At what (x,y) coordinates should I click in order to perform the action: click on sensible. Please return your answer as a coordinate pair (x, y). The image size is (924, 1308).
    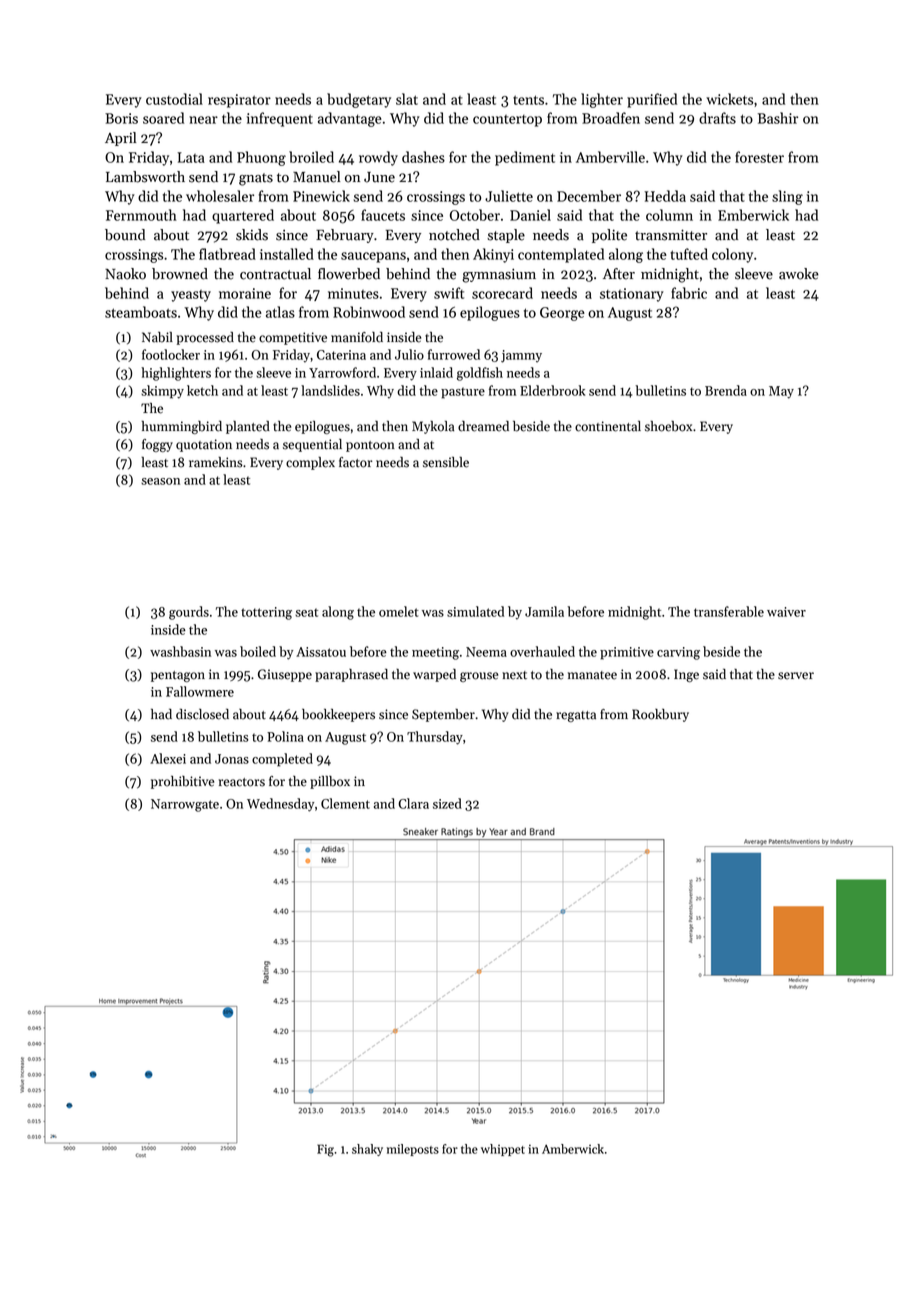
    Looking at the image, I should click on (446, 462).
